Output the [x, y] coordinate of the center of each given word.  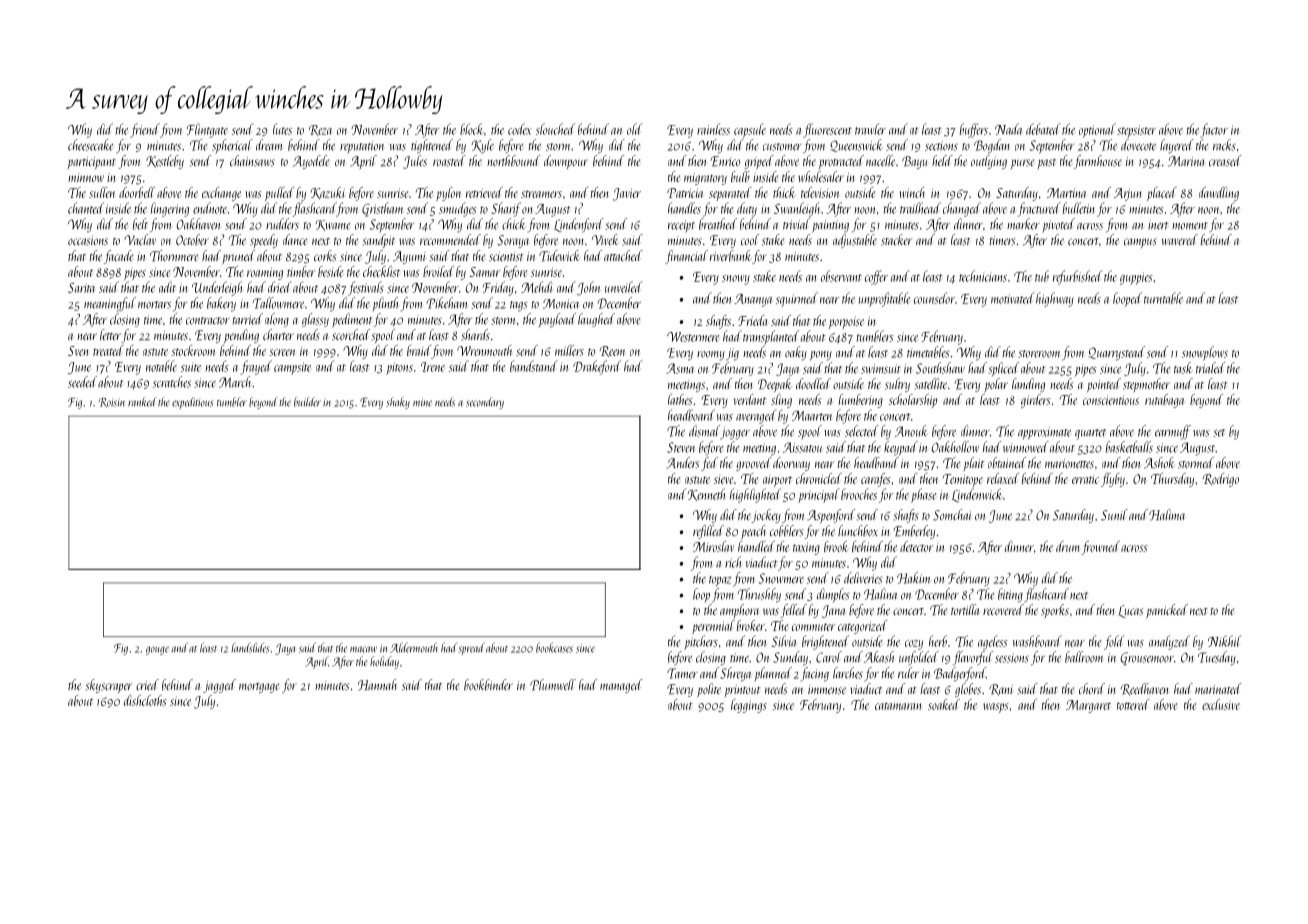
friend [145, 130]
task [1183, 368]
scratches [172, 382]
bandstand [534, 366]
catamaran [898, 706]
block [471, 129]
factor [1214, 130]
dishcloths [145, 700]
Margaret [1088, 706]
